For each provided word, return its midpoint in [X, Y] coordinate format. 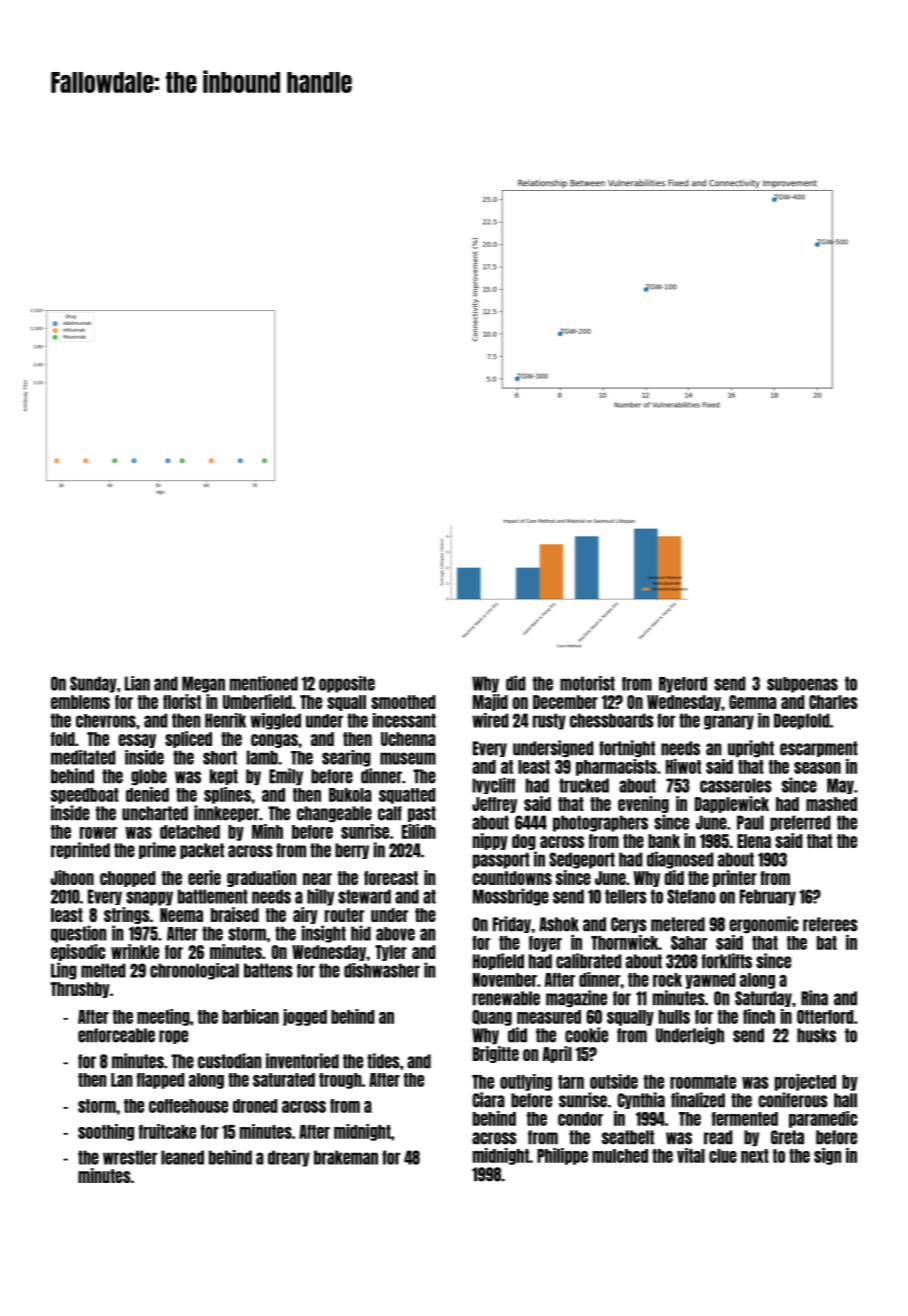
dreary [289, 1158]
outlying [526, 1082]
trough [340, 1081]
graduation [261, 878]
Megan [203, 684]
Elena [754, 841]
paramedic [823, 1119]
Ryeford [683, 685]
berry [352, 851]
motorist [587, 683]
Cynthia [641, 1100]
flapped [161, 1081]
